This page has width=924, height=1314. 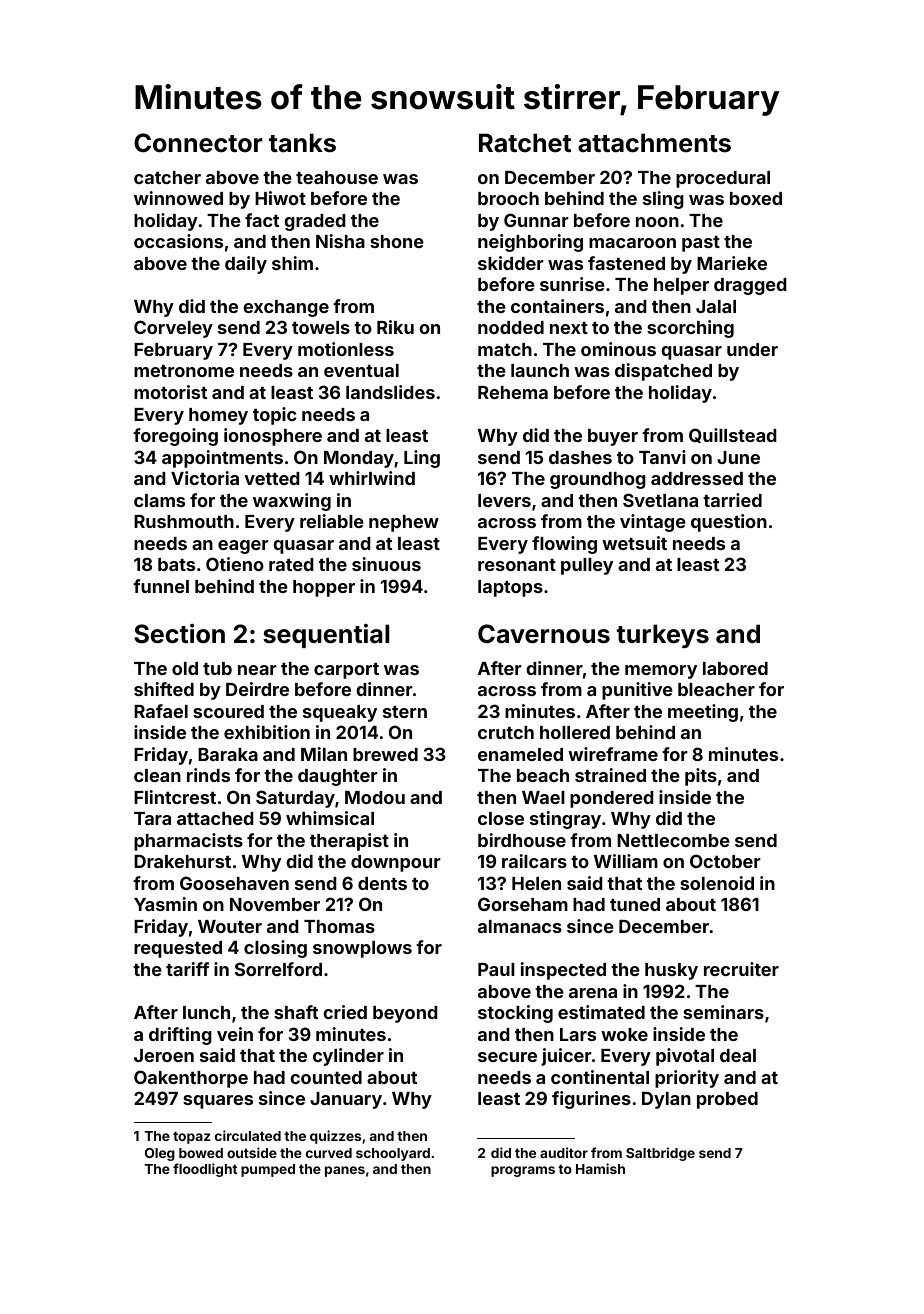 I want to click on Tanvi, so click(x=662, y=457).
